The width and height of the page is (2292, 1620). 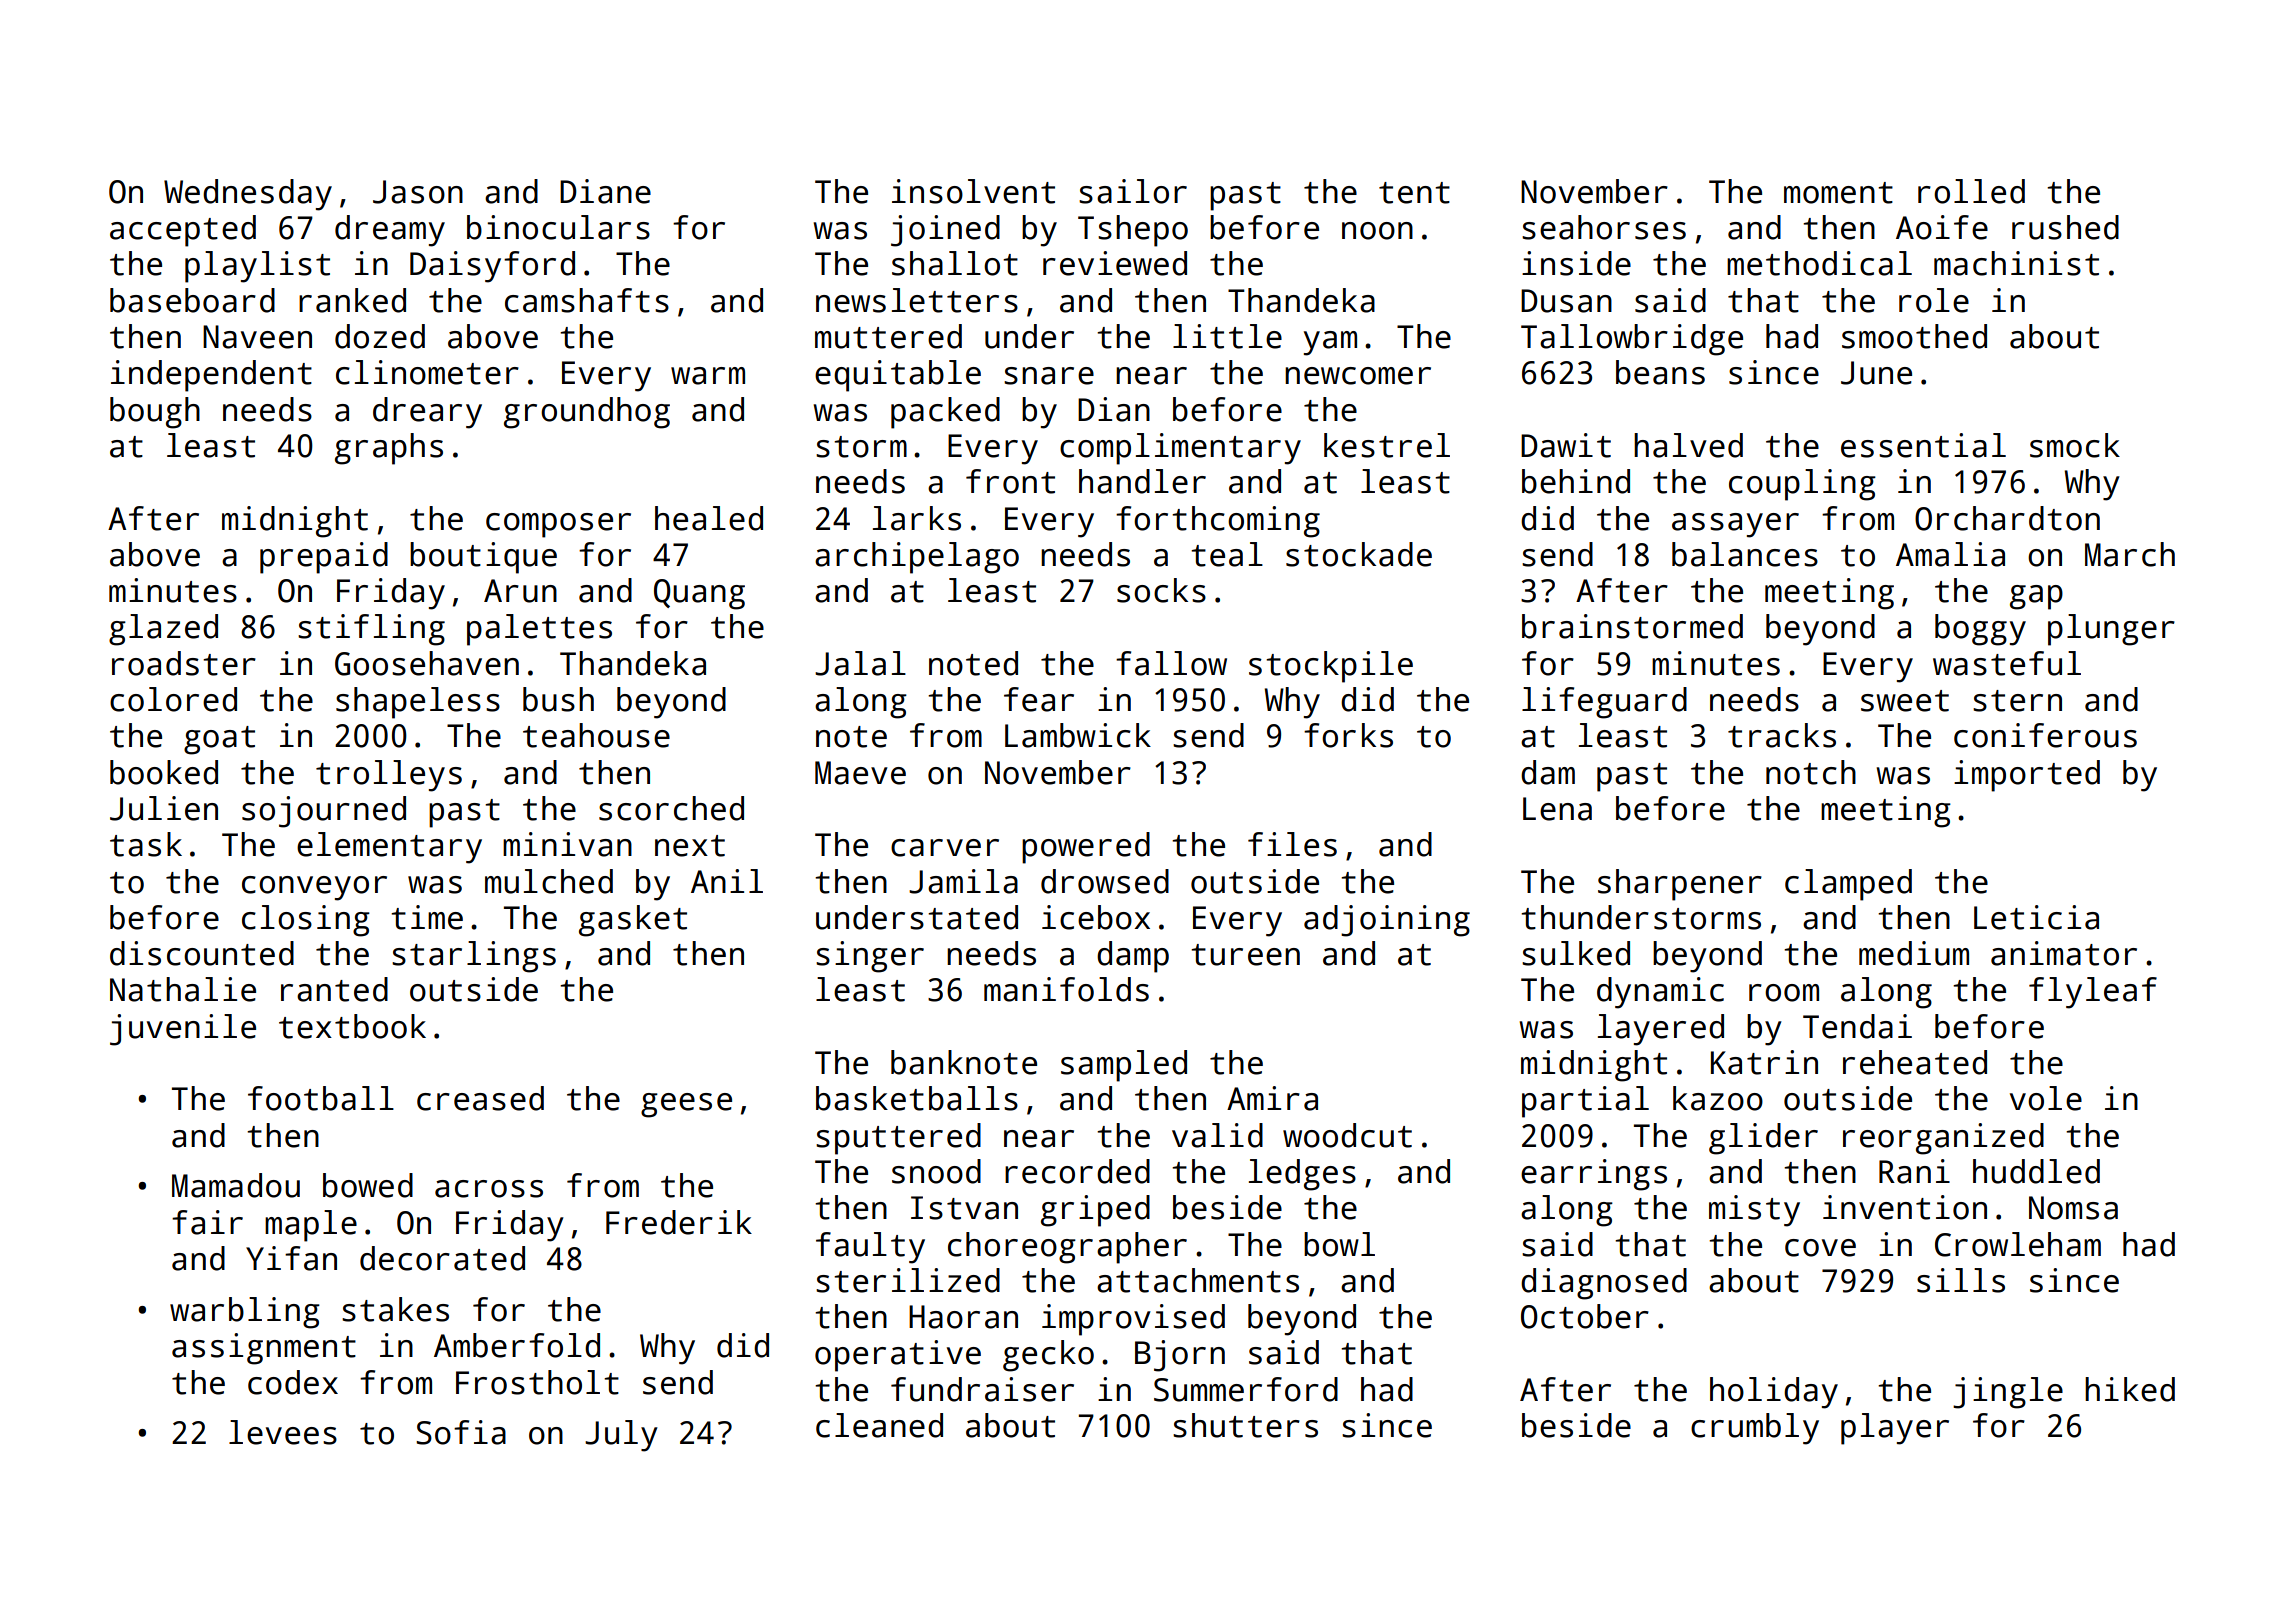 What do you see at coordinates (1246, 1389) in the page?
I see `Summerford` at bounding box center [1246, 1389].
